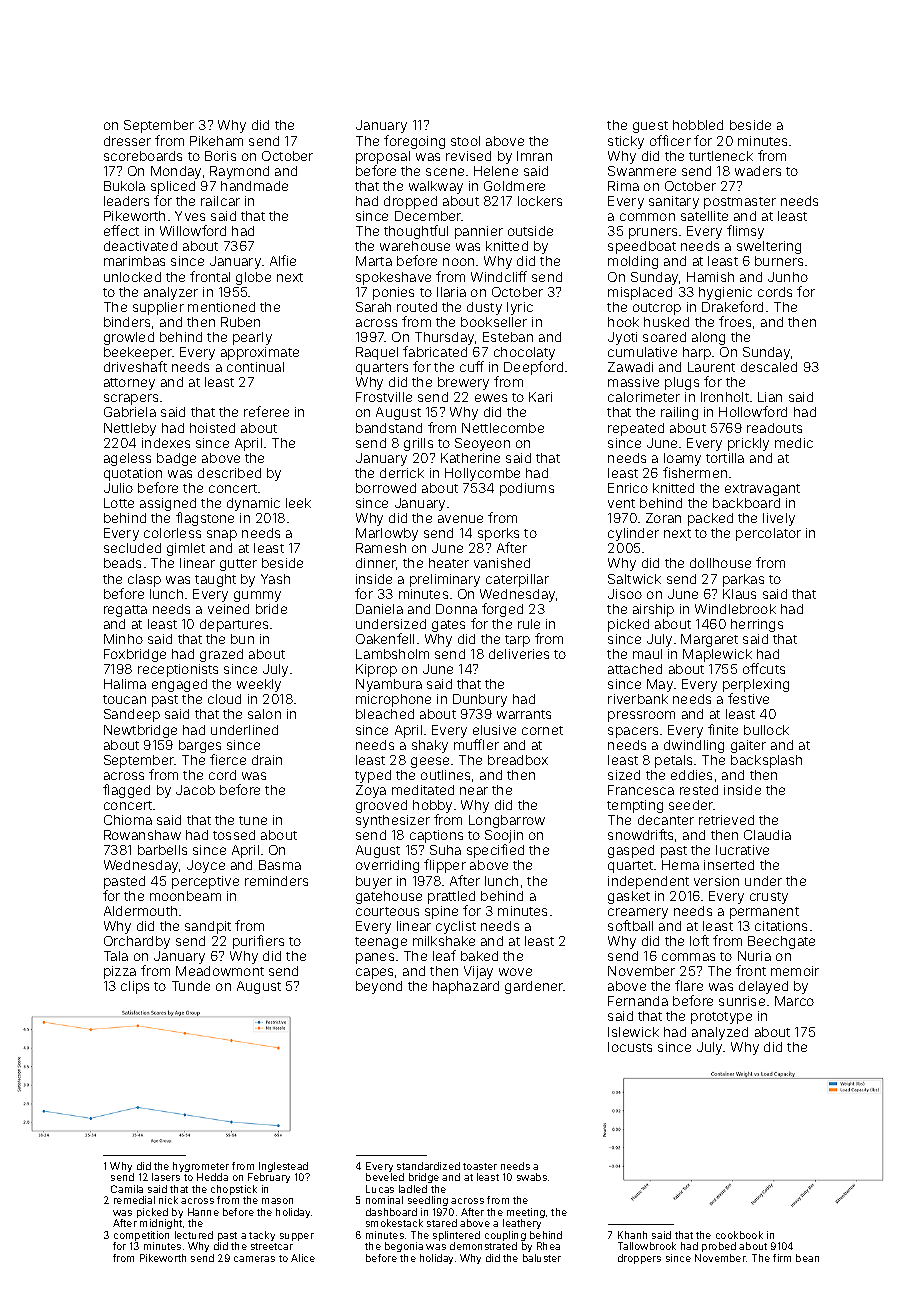 The width and height of the screenshot is (924, 1308). What do you see at coordinates (216, 141) in the screenshot?
I see `Pikeham` at bounding box center [216, 141].
